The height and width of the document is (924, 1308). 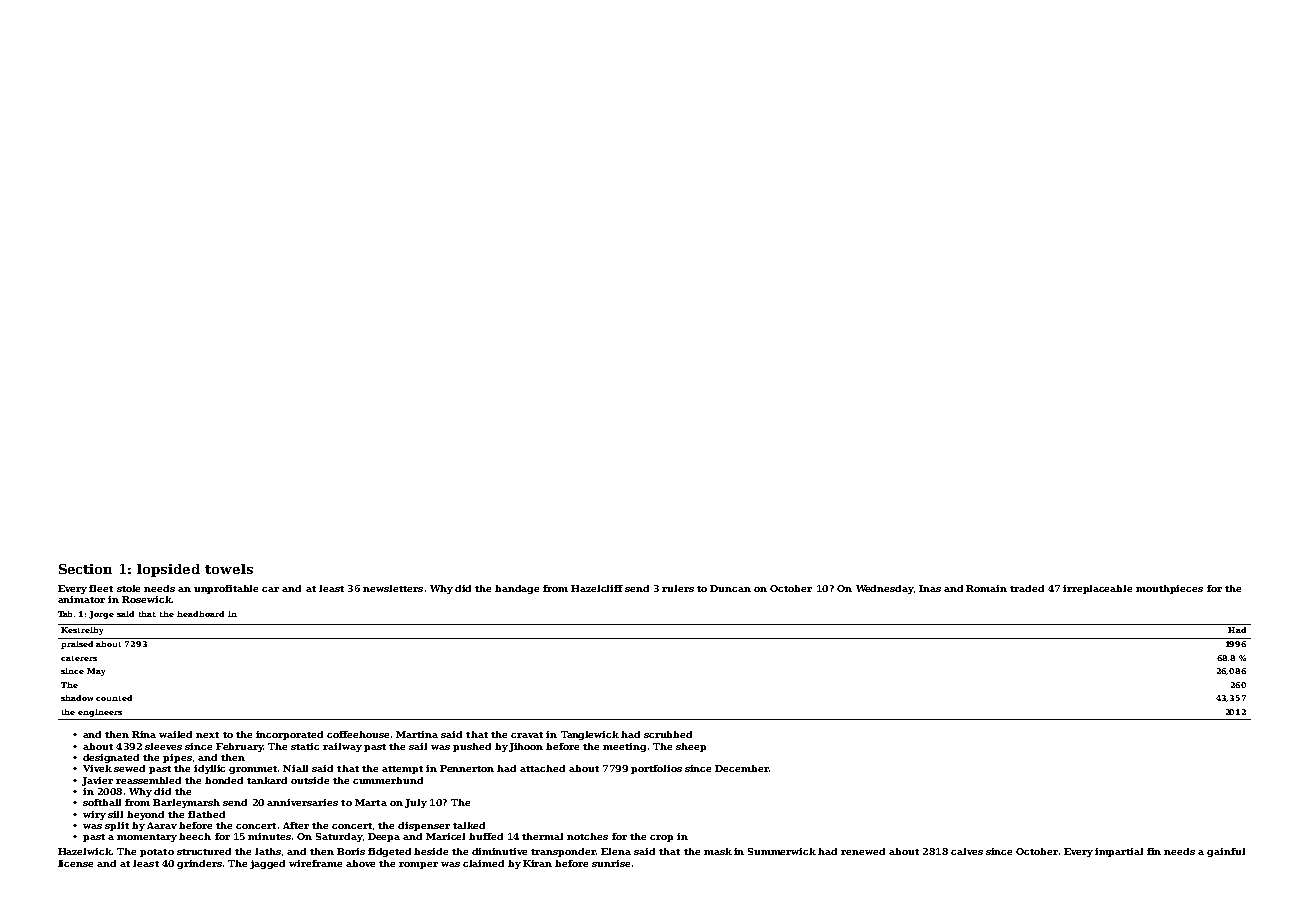 I want to click on Romain, so click(x=986, y=588).
